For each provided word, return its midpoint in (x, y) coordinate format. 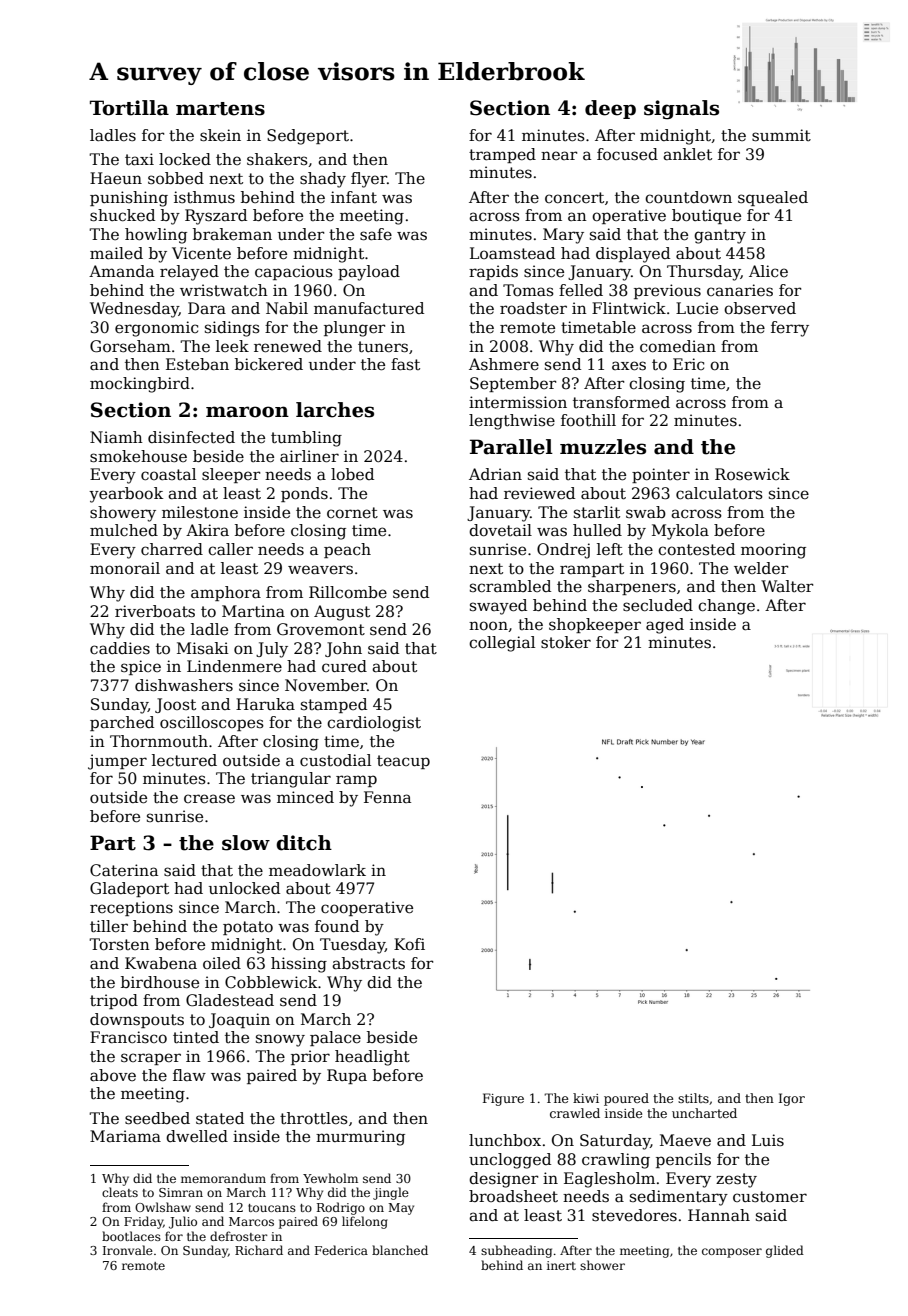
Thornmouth (159, 741)
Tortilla (129, 108)
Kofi (409, 944)
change (726, 607)
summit (781, 135)
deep (610, 109)
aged (665, 626)
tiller (109, 926)
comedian (678, 346)
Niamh (116, 437)
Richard (259, 1250)
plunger (354, 329)
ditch (304, 843)
